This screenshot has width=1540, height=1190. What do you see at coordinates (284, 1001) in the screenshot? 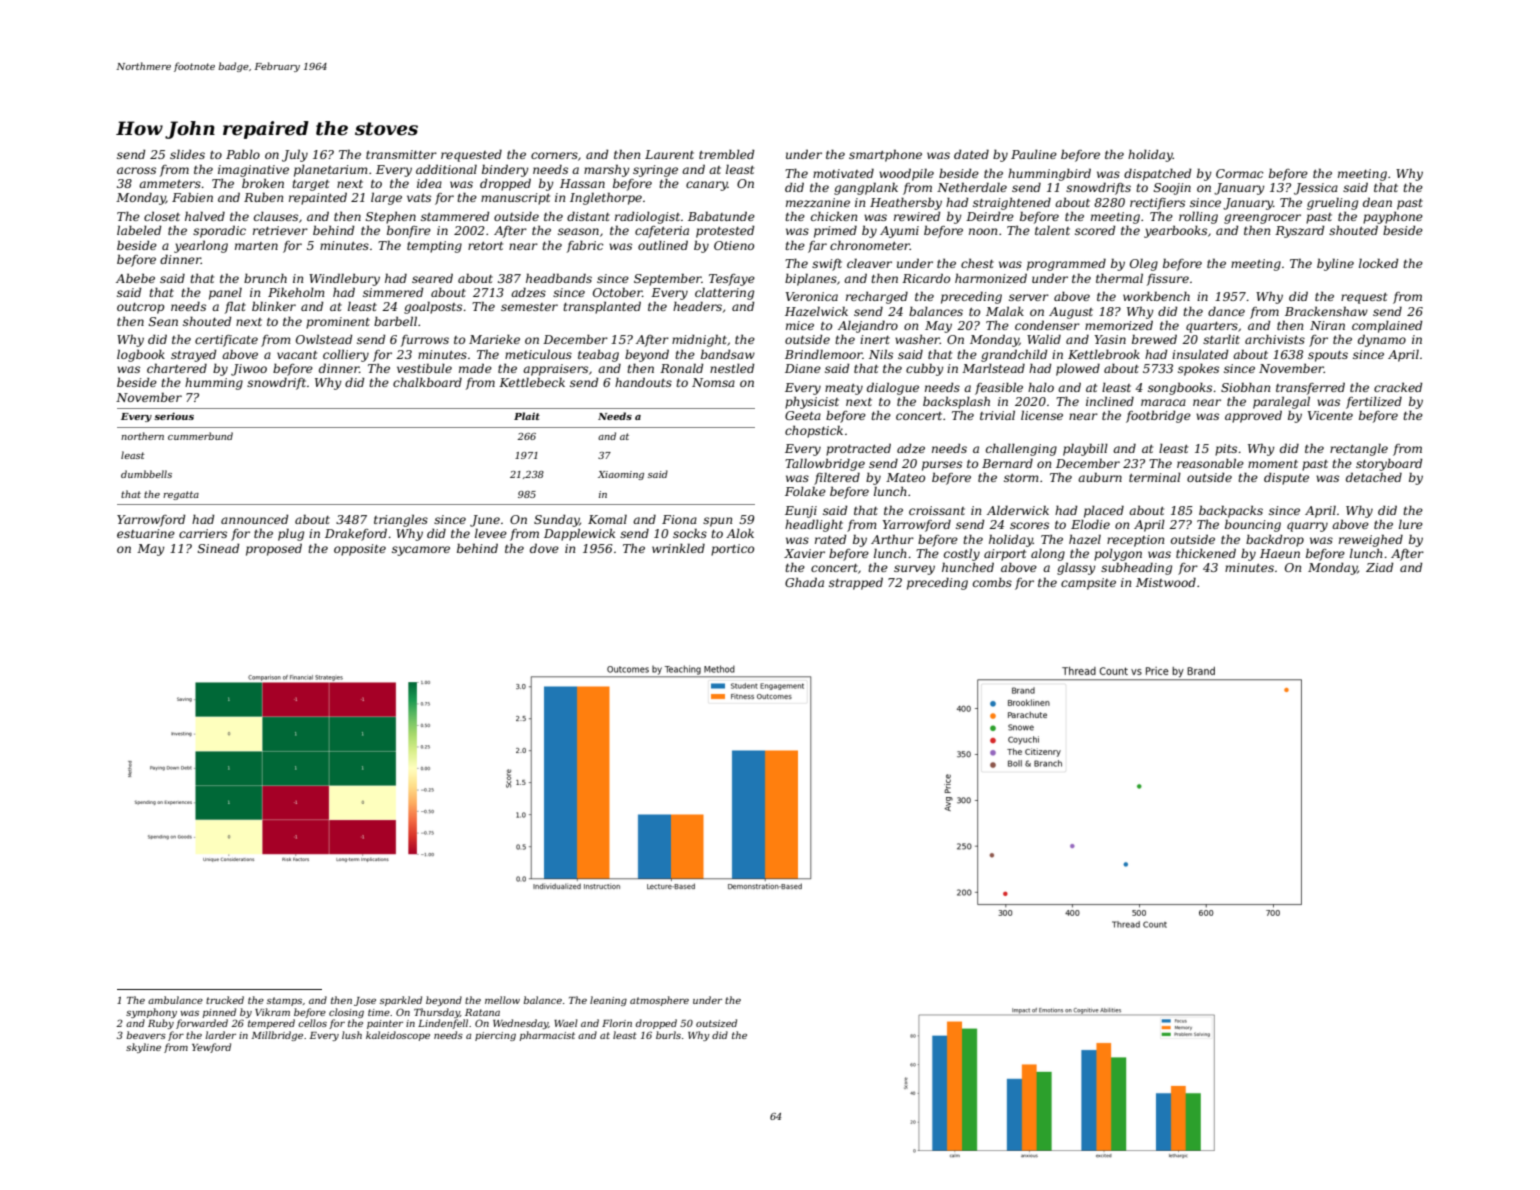
I see `stamps` at bounding box center [284, 1001].
